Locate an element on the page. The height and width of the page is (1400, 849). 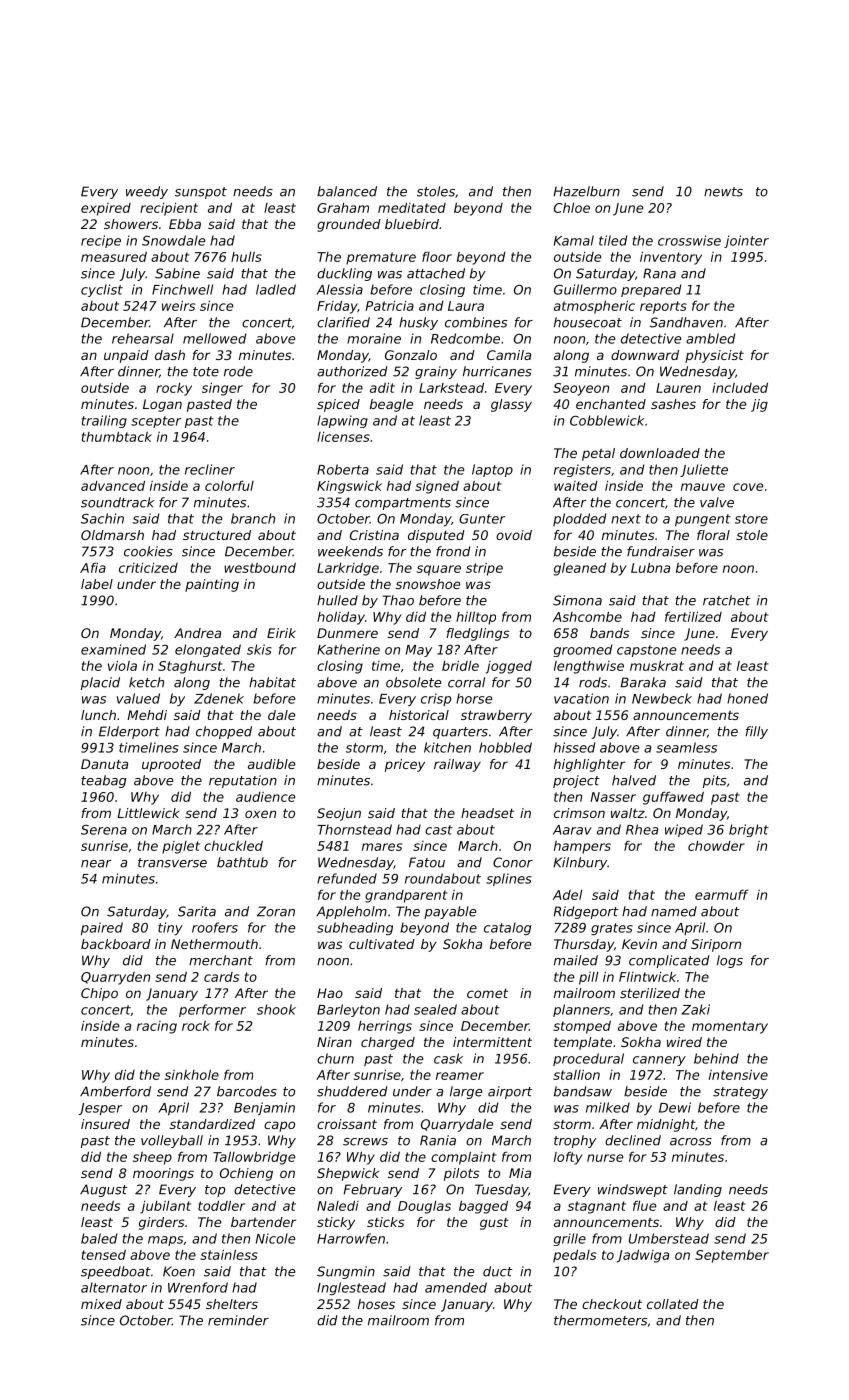
mixed is located at coordinates (101, 1304).
